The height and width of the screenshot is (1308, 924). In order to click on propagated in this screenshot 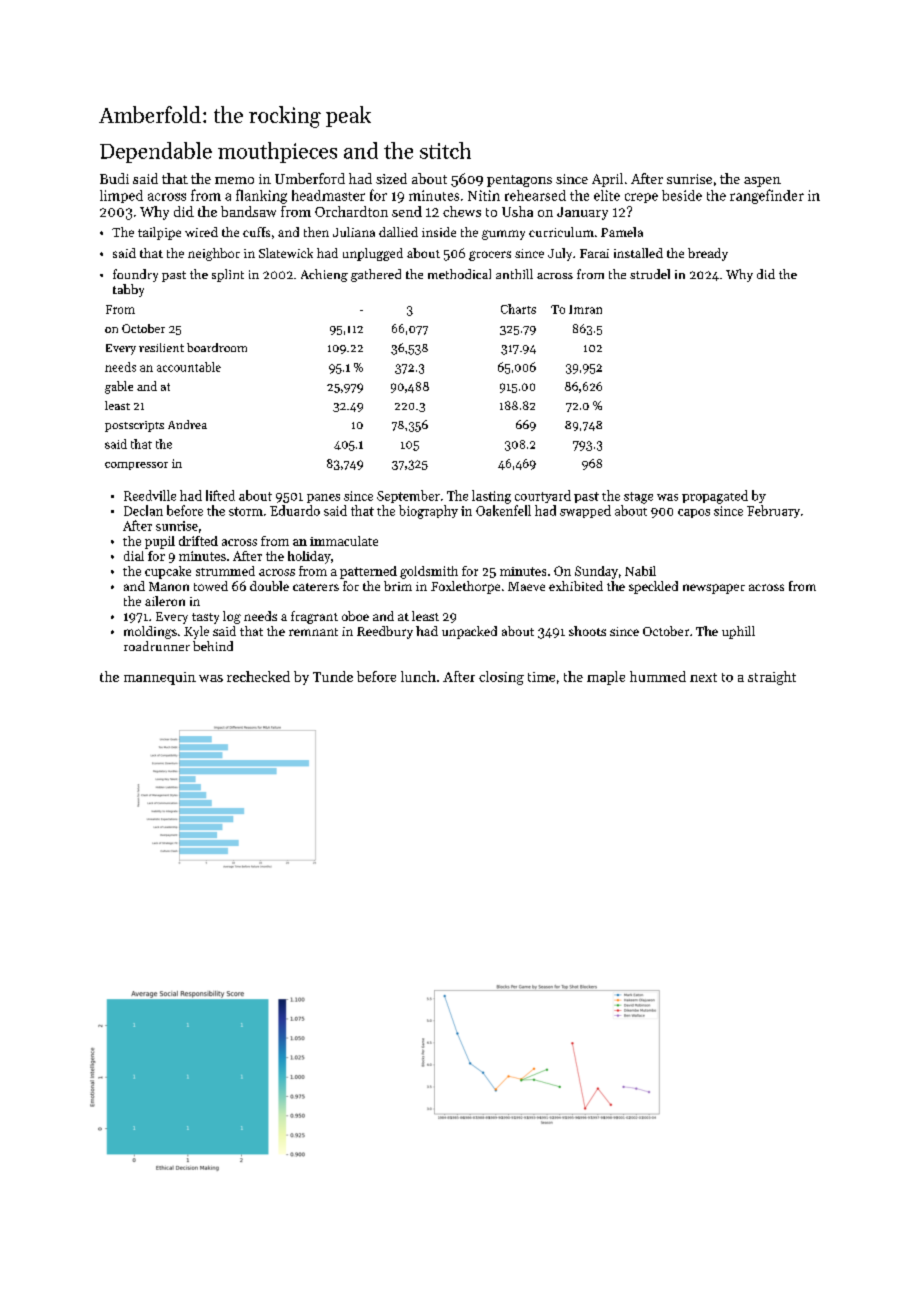, I will do `click(715, 497)`.
